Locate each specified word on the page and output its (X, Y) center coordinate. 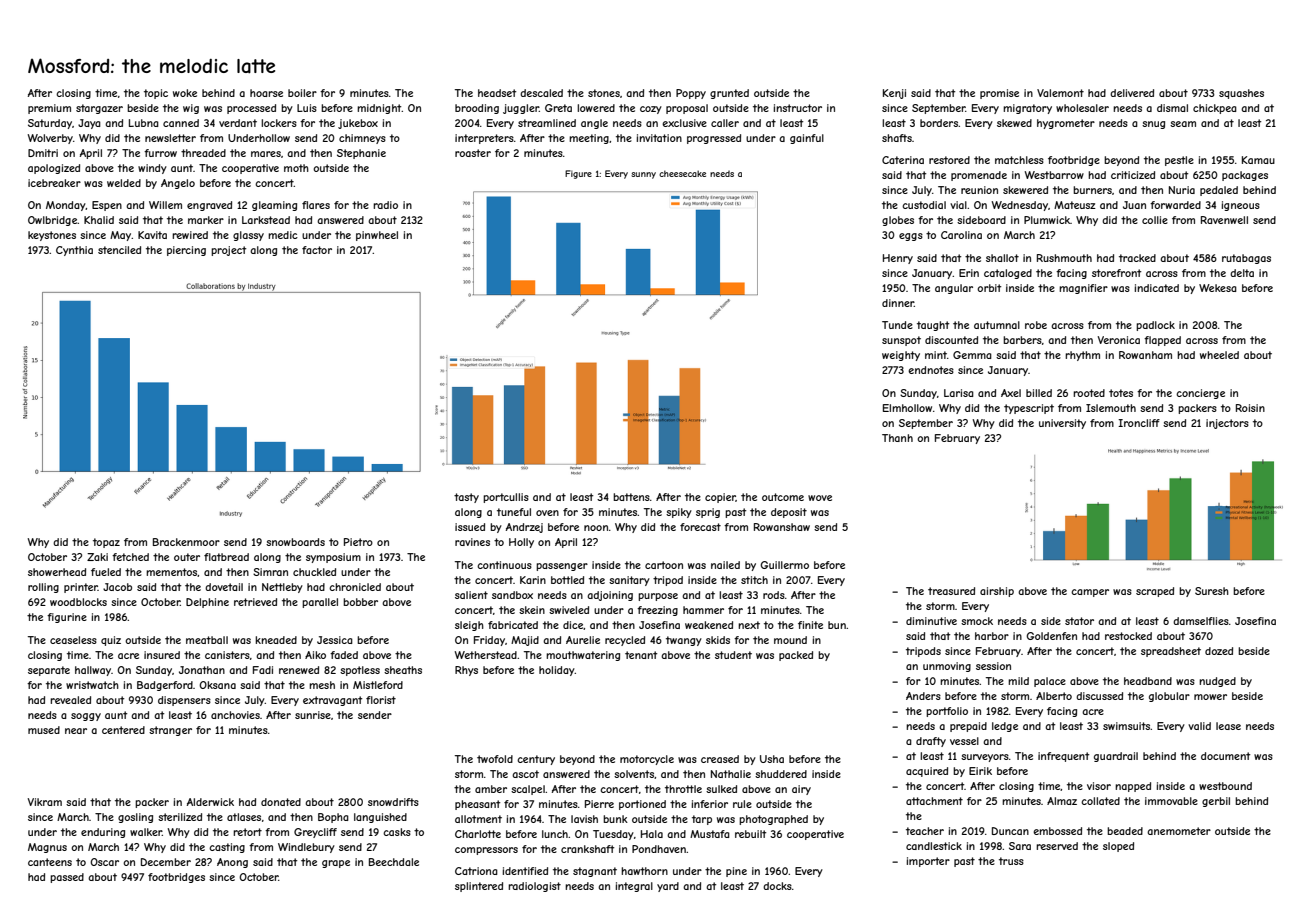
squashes (1241, 94)
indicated (1156, 288)
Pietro (358, 542)
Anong (232, 863)
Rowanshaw (782, 527)
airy (801, 790)
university (1062, 424)
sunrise (313, 715)
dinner (898, 303)
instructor (797, 108)
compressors (486, 851)
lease (1228, 726)
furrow (160, 153)
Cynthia (74, 251)
